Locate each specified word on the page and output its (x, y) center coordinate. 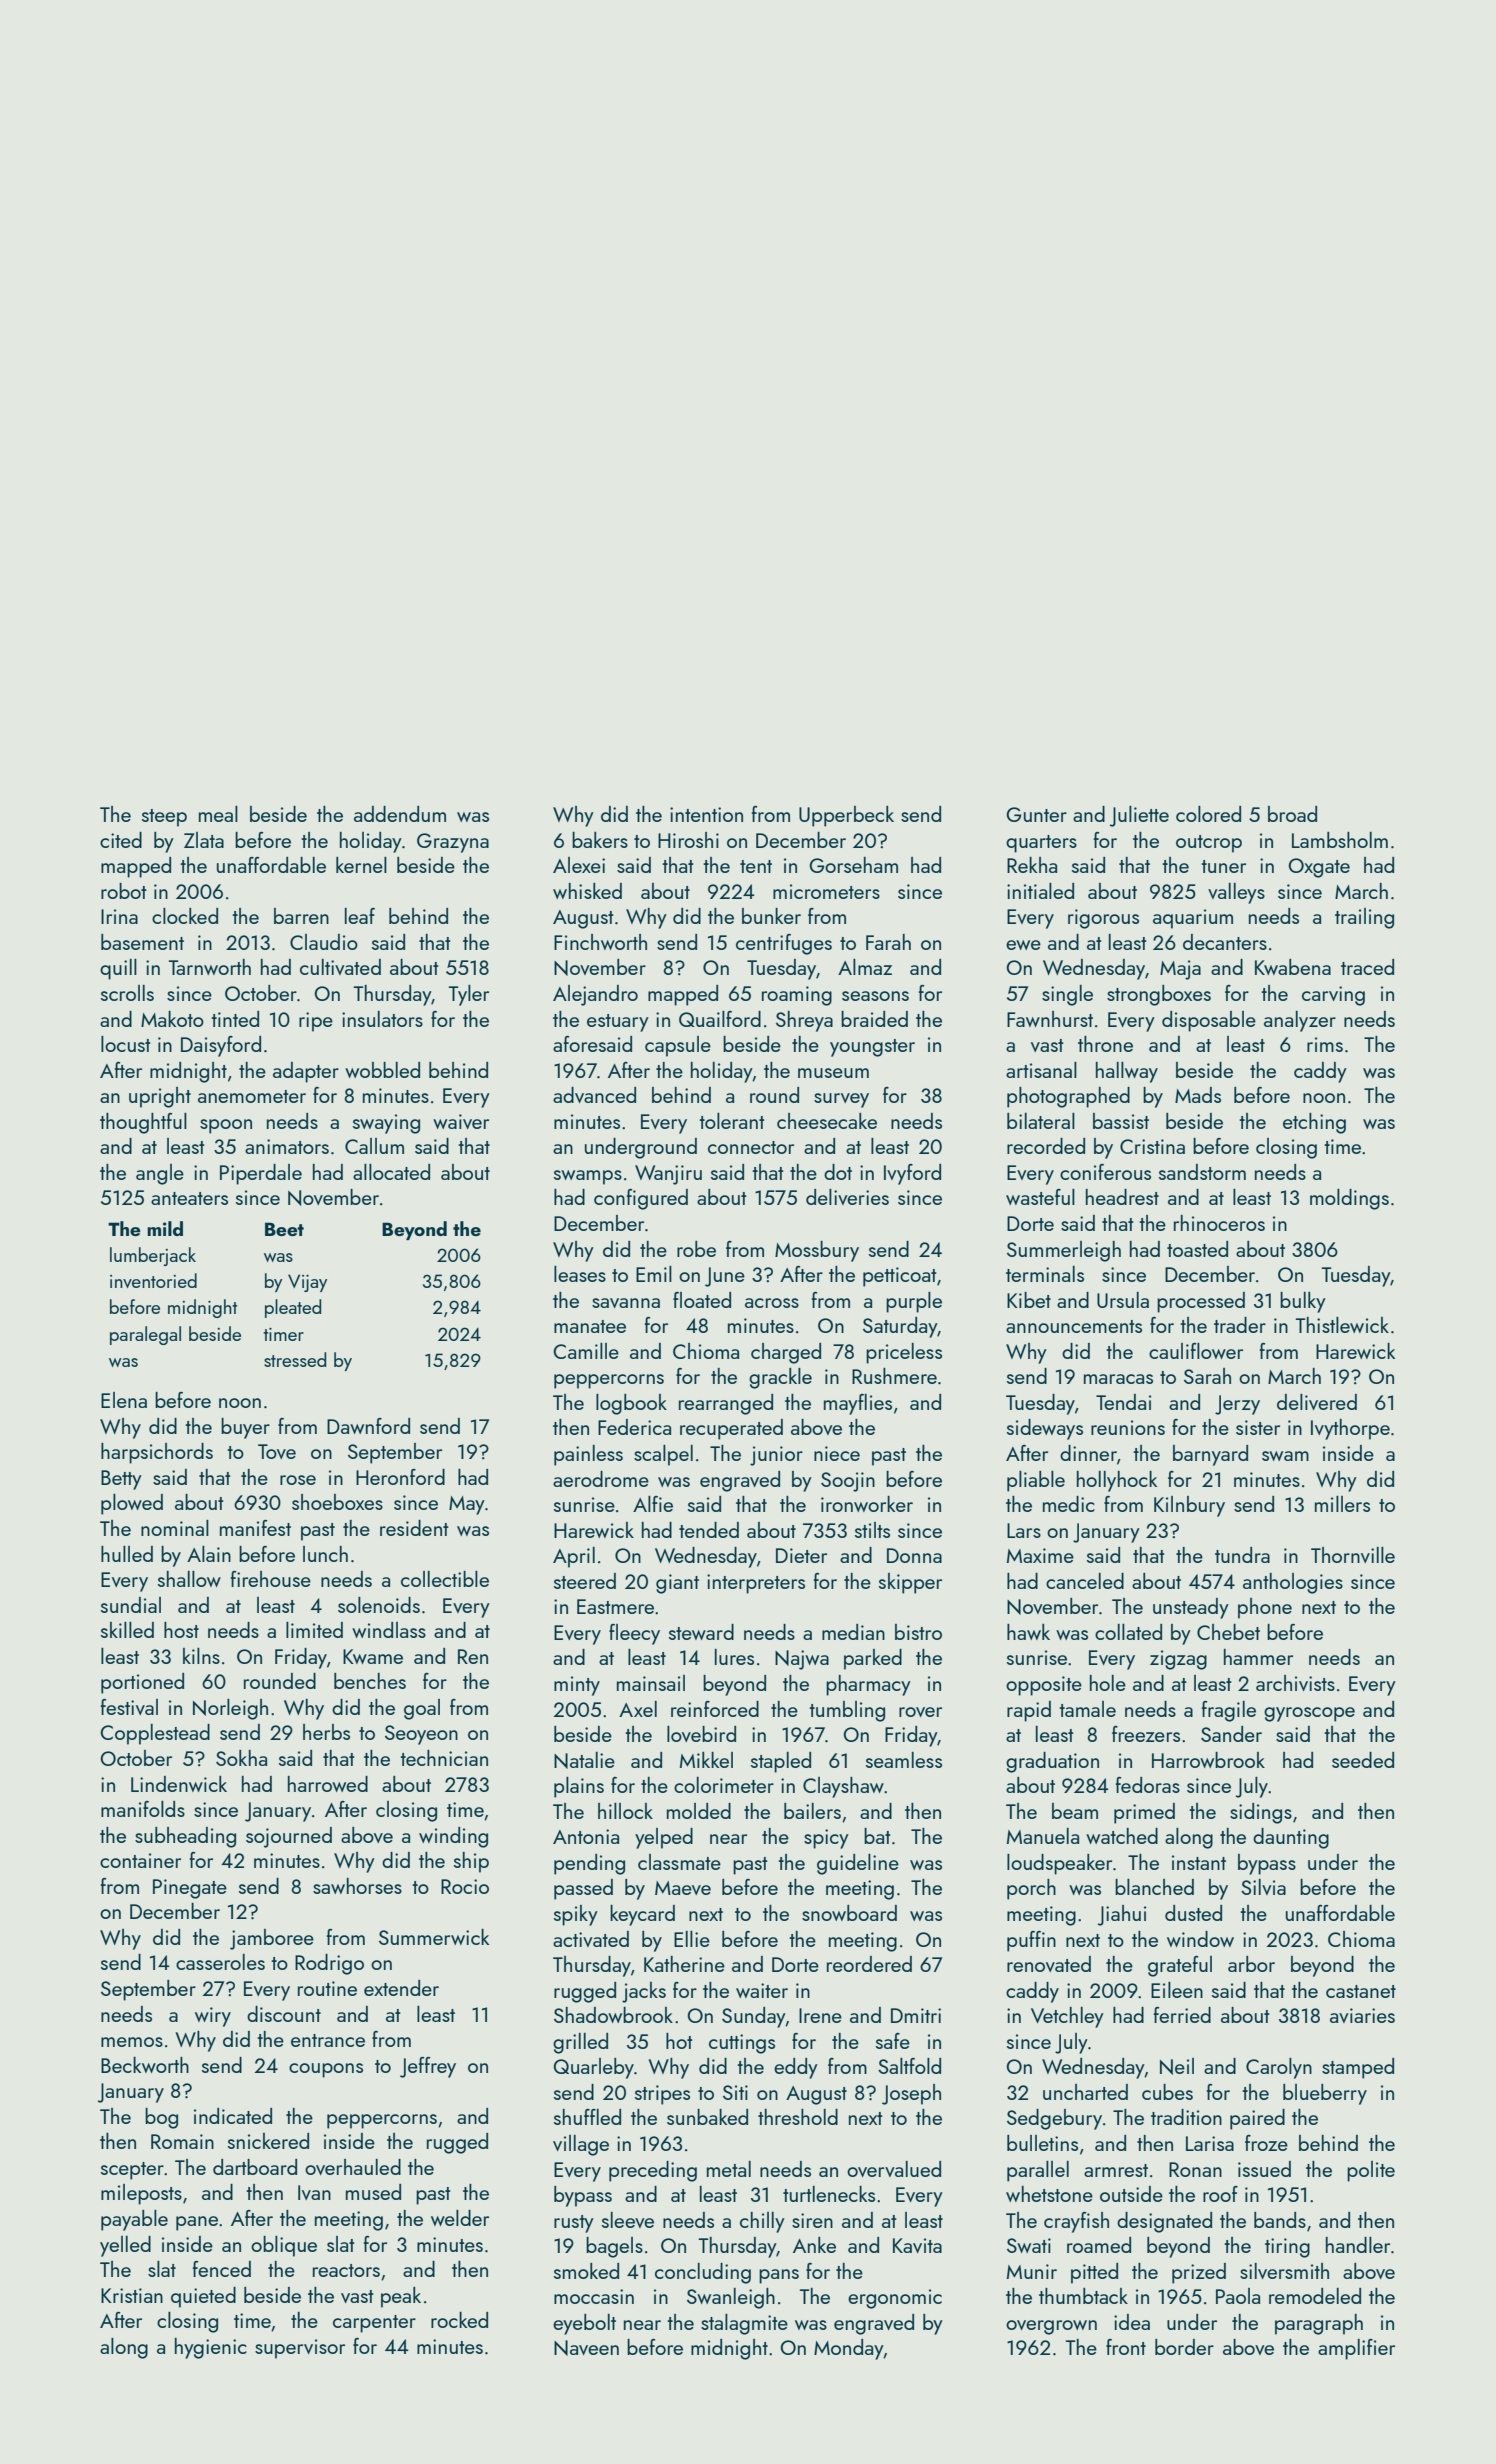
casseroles (220, 1962)
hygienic (211, 2348)
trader (1240, 1325)
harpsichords (157, 1453)
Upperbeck (846, 816)
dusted (1193, 1913)
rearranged (726, 1404)
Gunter (1036, 814)
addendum (400, 814)
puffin (1031, 1941)
